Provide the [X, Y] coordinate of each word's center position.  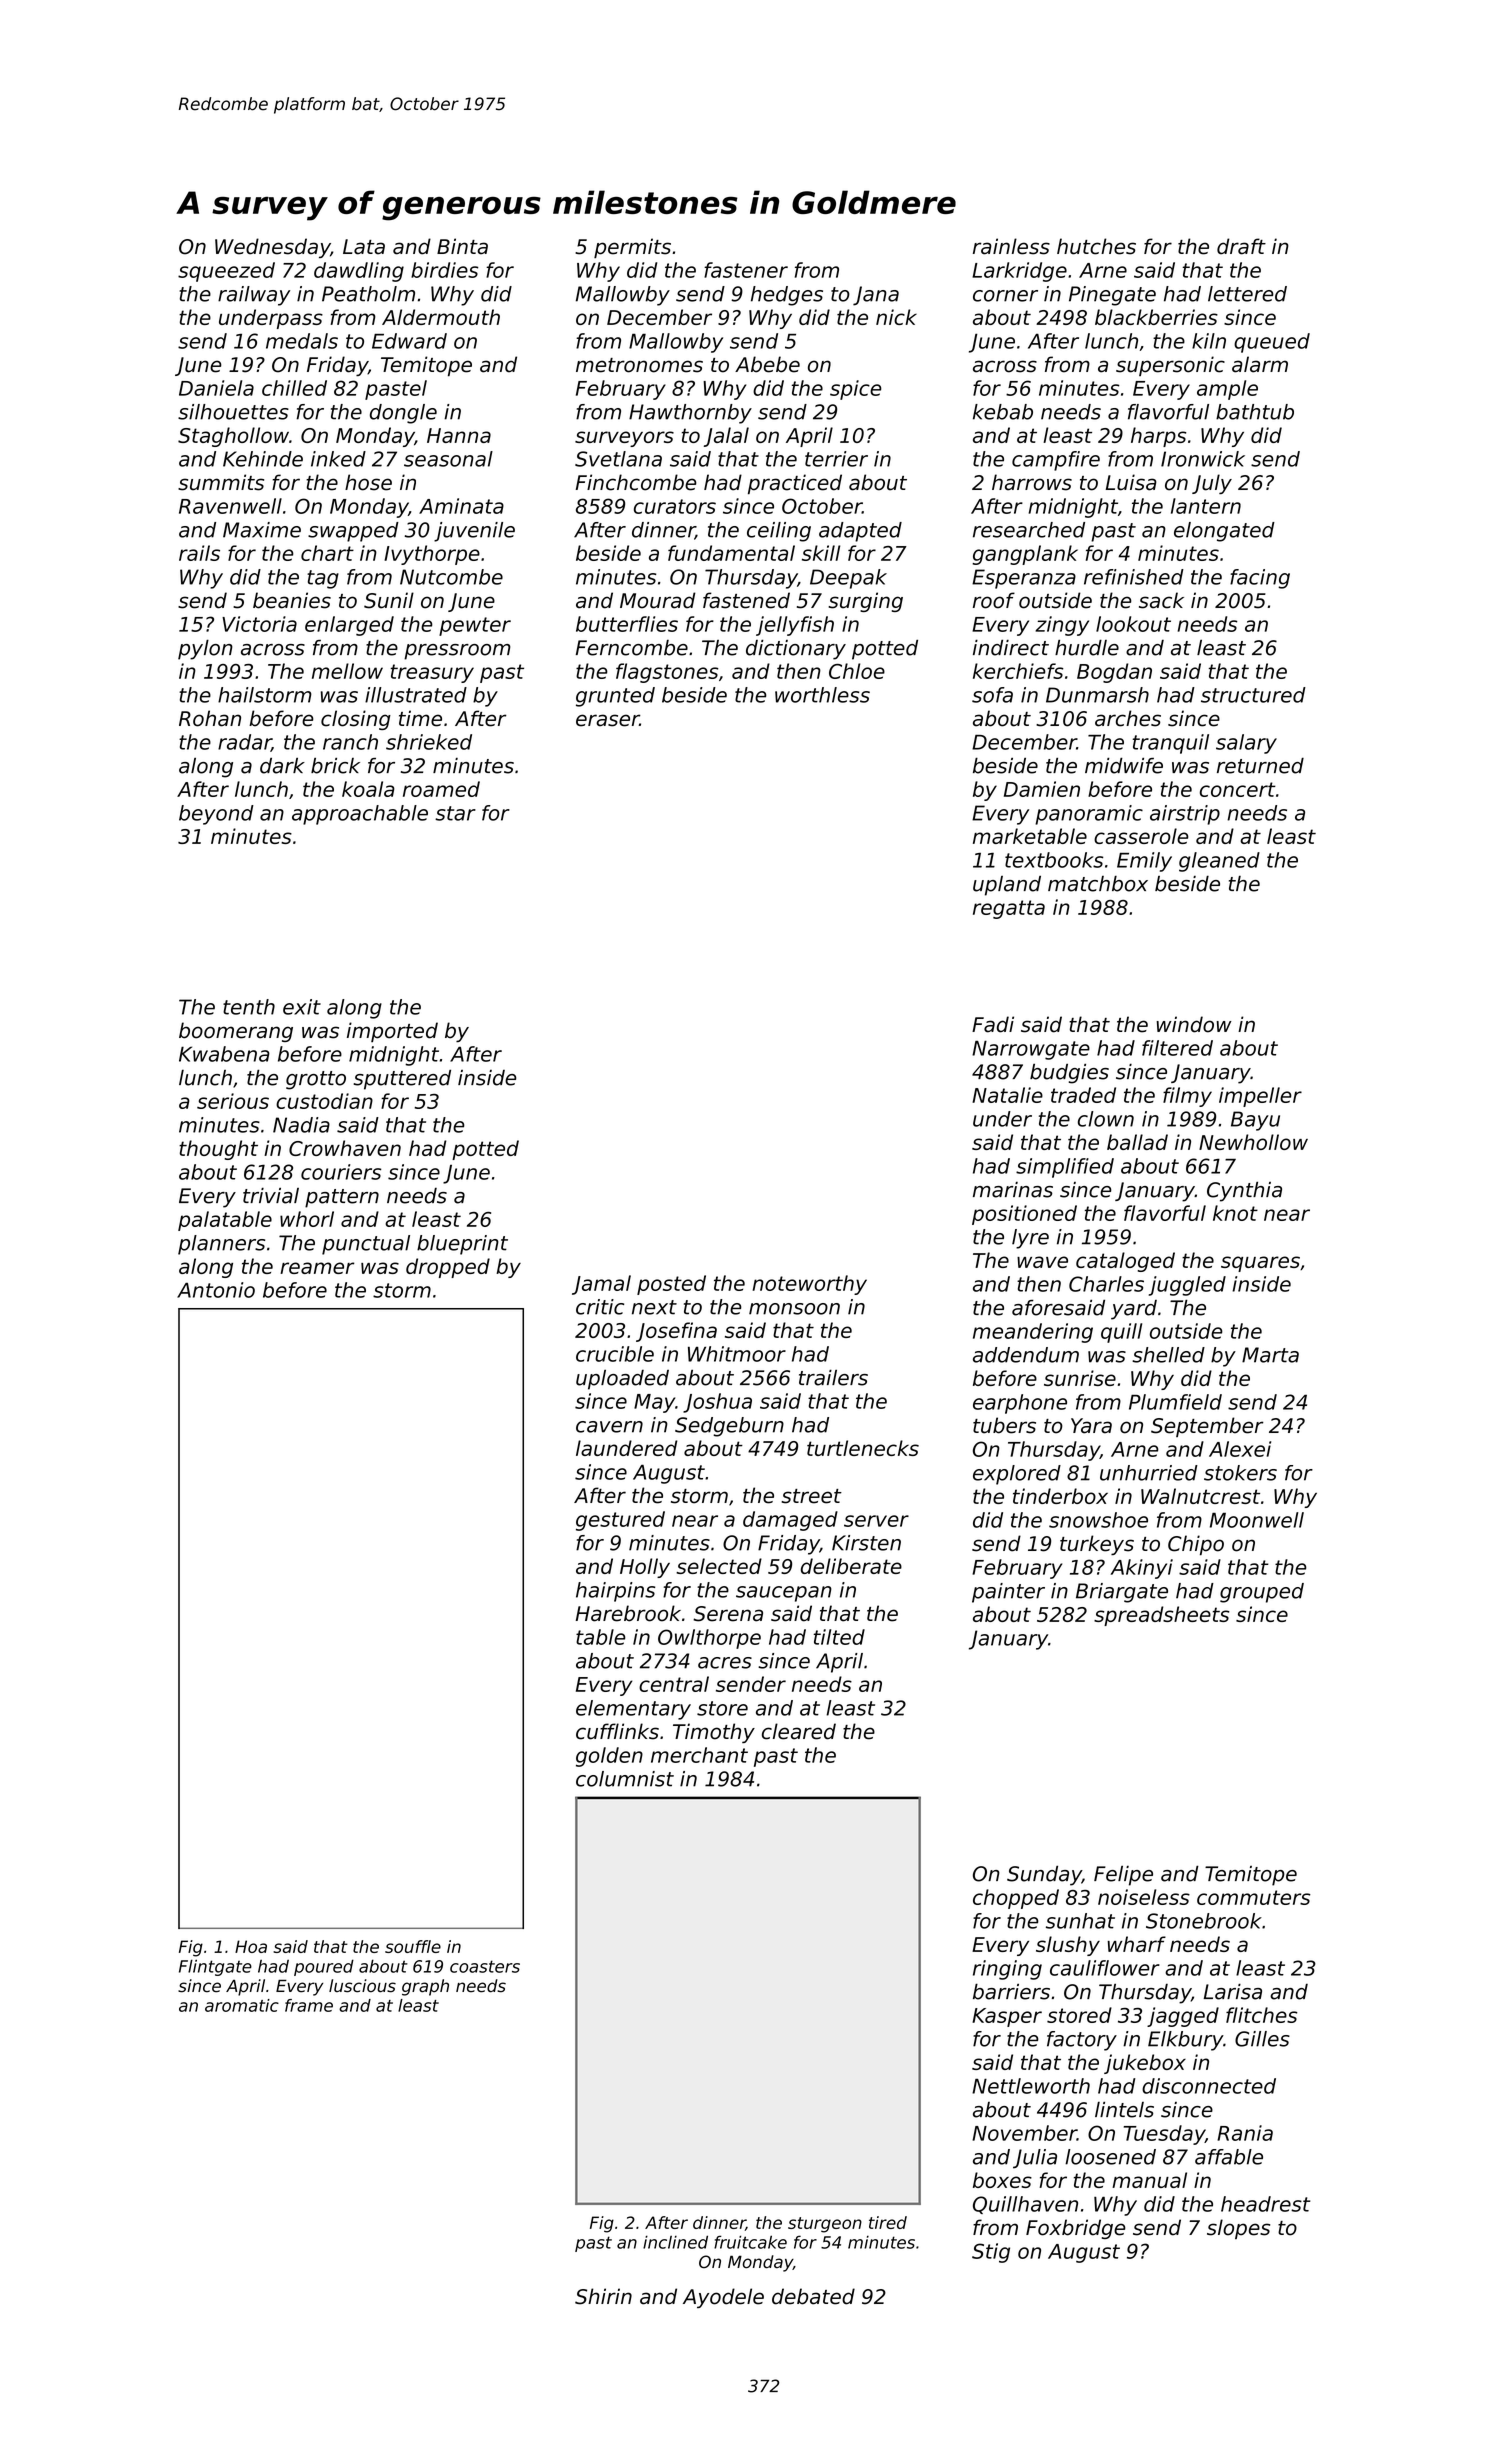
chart [327, 553]
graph [425, 1987]
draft [1241, 246]
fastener [746, 270]
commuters [1254, 1897]
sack [1161, 600]
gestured [620, 1521]
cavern [609, 1427]
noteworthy [809, 1285]
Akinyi [1142, 1569]
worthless [822, 695]
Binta [462, 246]
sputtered [402, 1080]
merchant [699, 1755]
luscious [362, 1986]
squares [1260, 1264]
